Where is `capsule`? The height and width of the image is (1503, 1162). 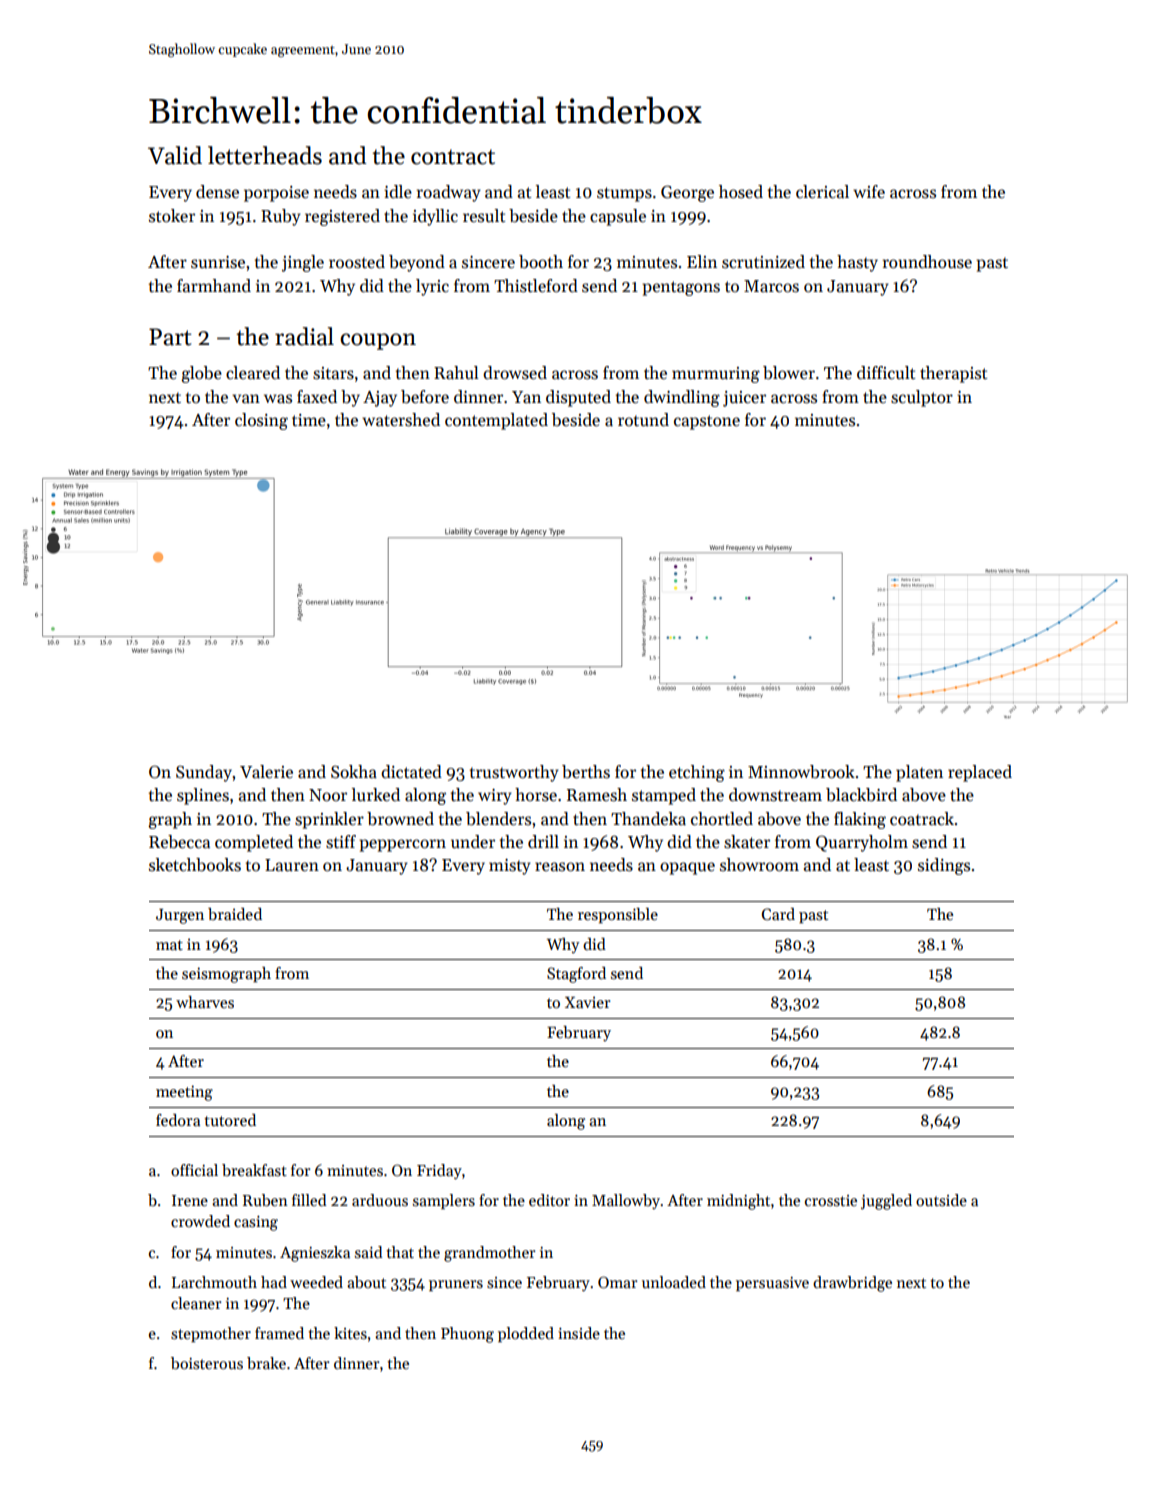
capsule is located at coordinates (618, 217).
